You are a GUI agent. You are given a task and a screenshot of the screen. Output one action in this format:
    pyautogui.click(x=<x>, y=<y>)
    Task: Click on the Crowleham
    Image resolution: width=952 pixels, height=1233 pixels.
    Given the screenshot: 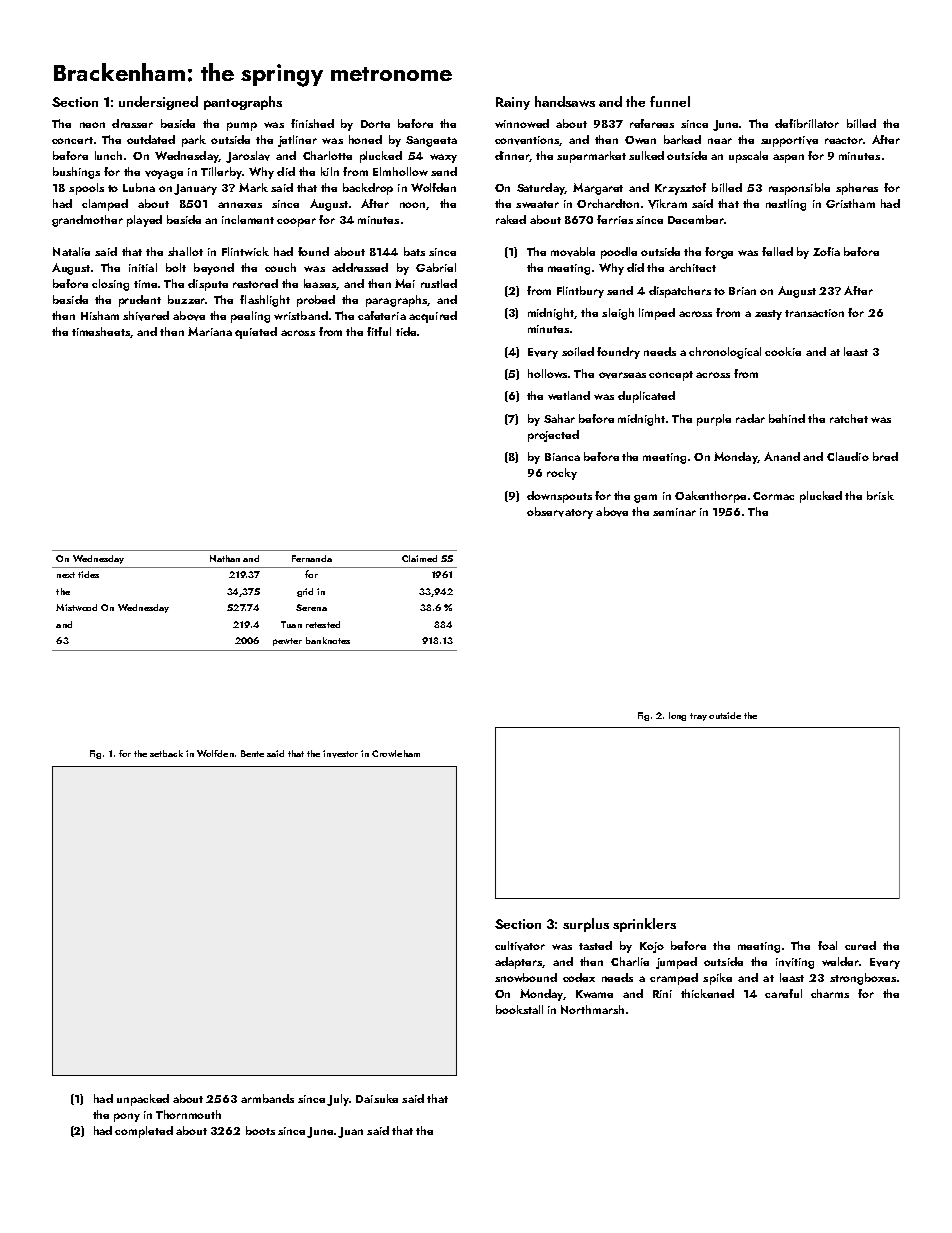 What is the action you would take?
    pyautogui.click(x=396, y=753)
